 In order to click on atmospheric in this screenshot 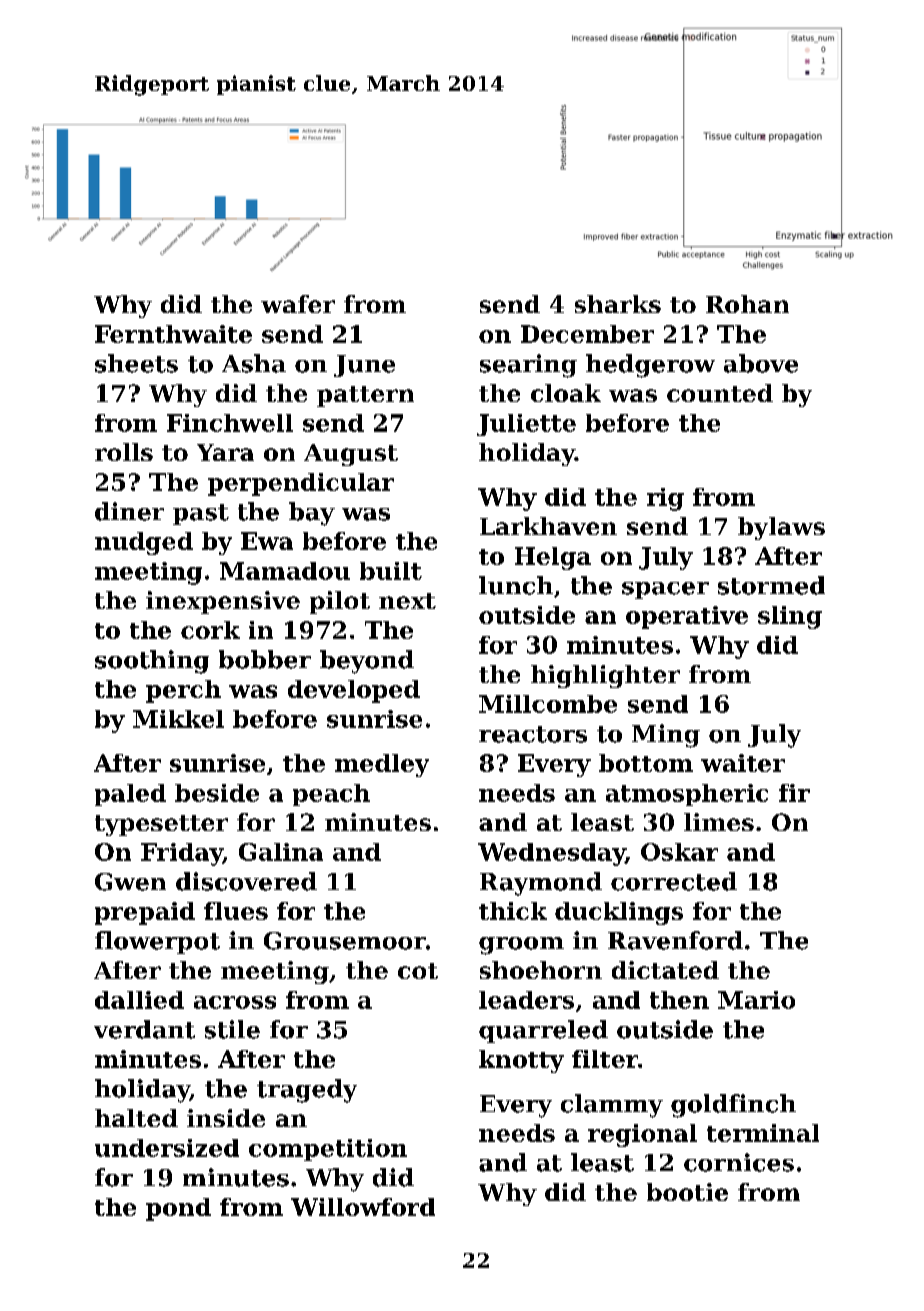, I will do `click(687, 795)`.
